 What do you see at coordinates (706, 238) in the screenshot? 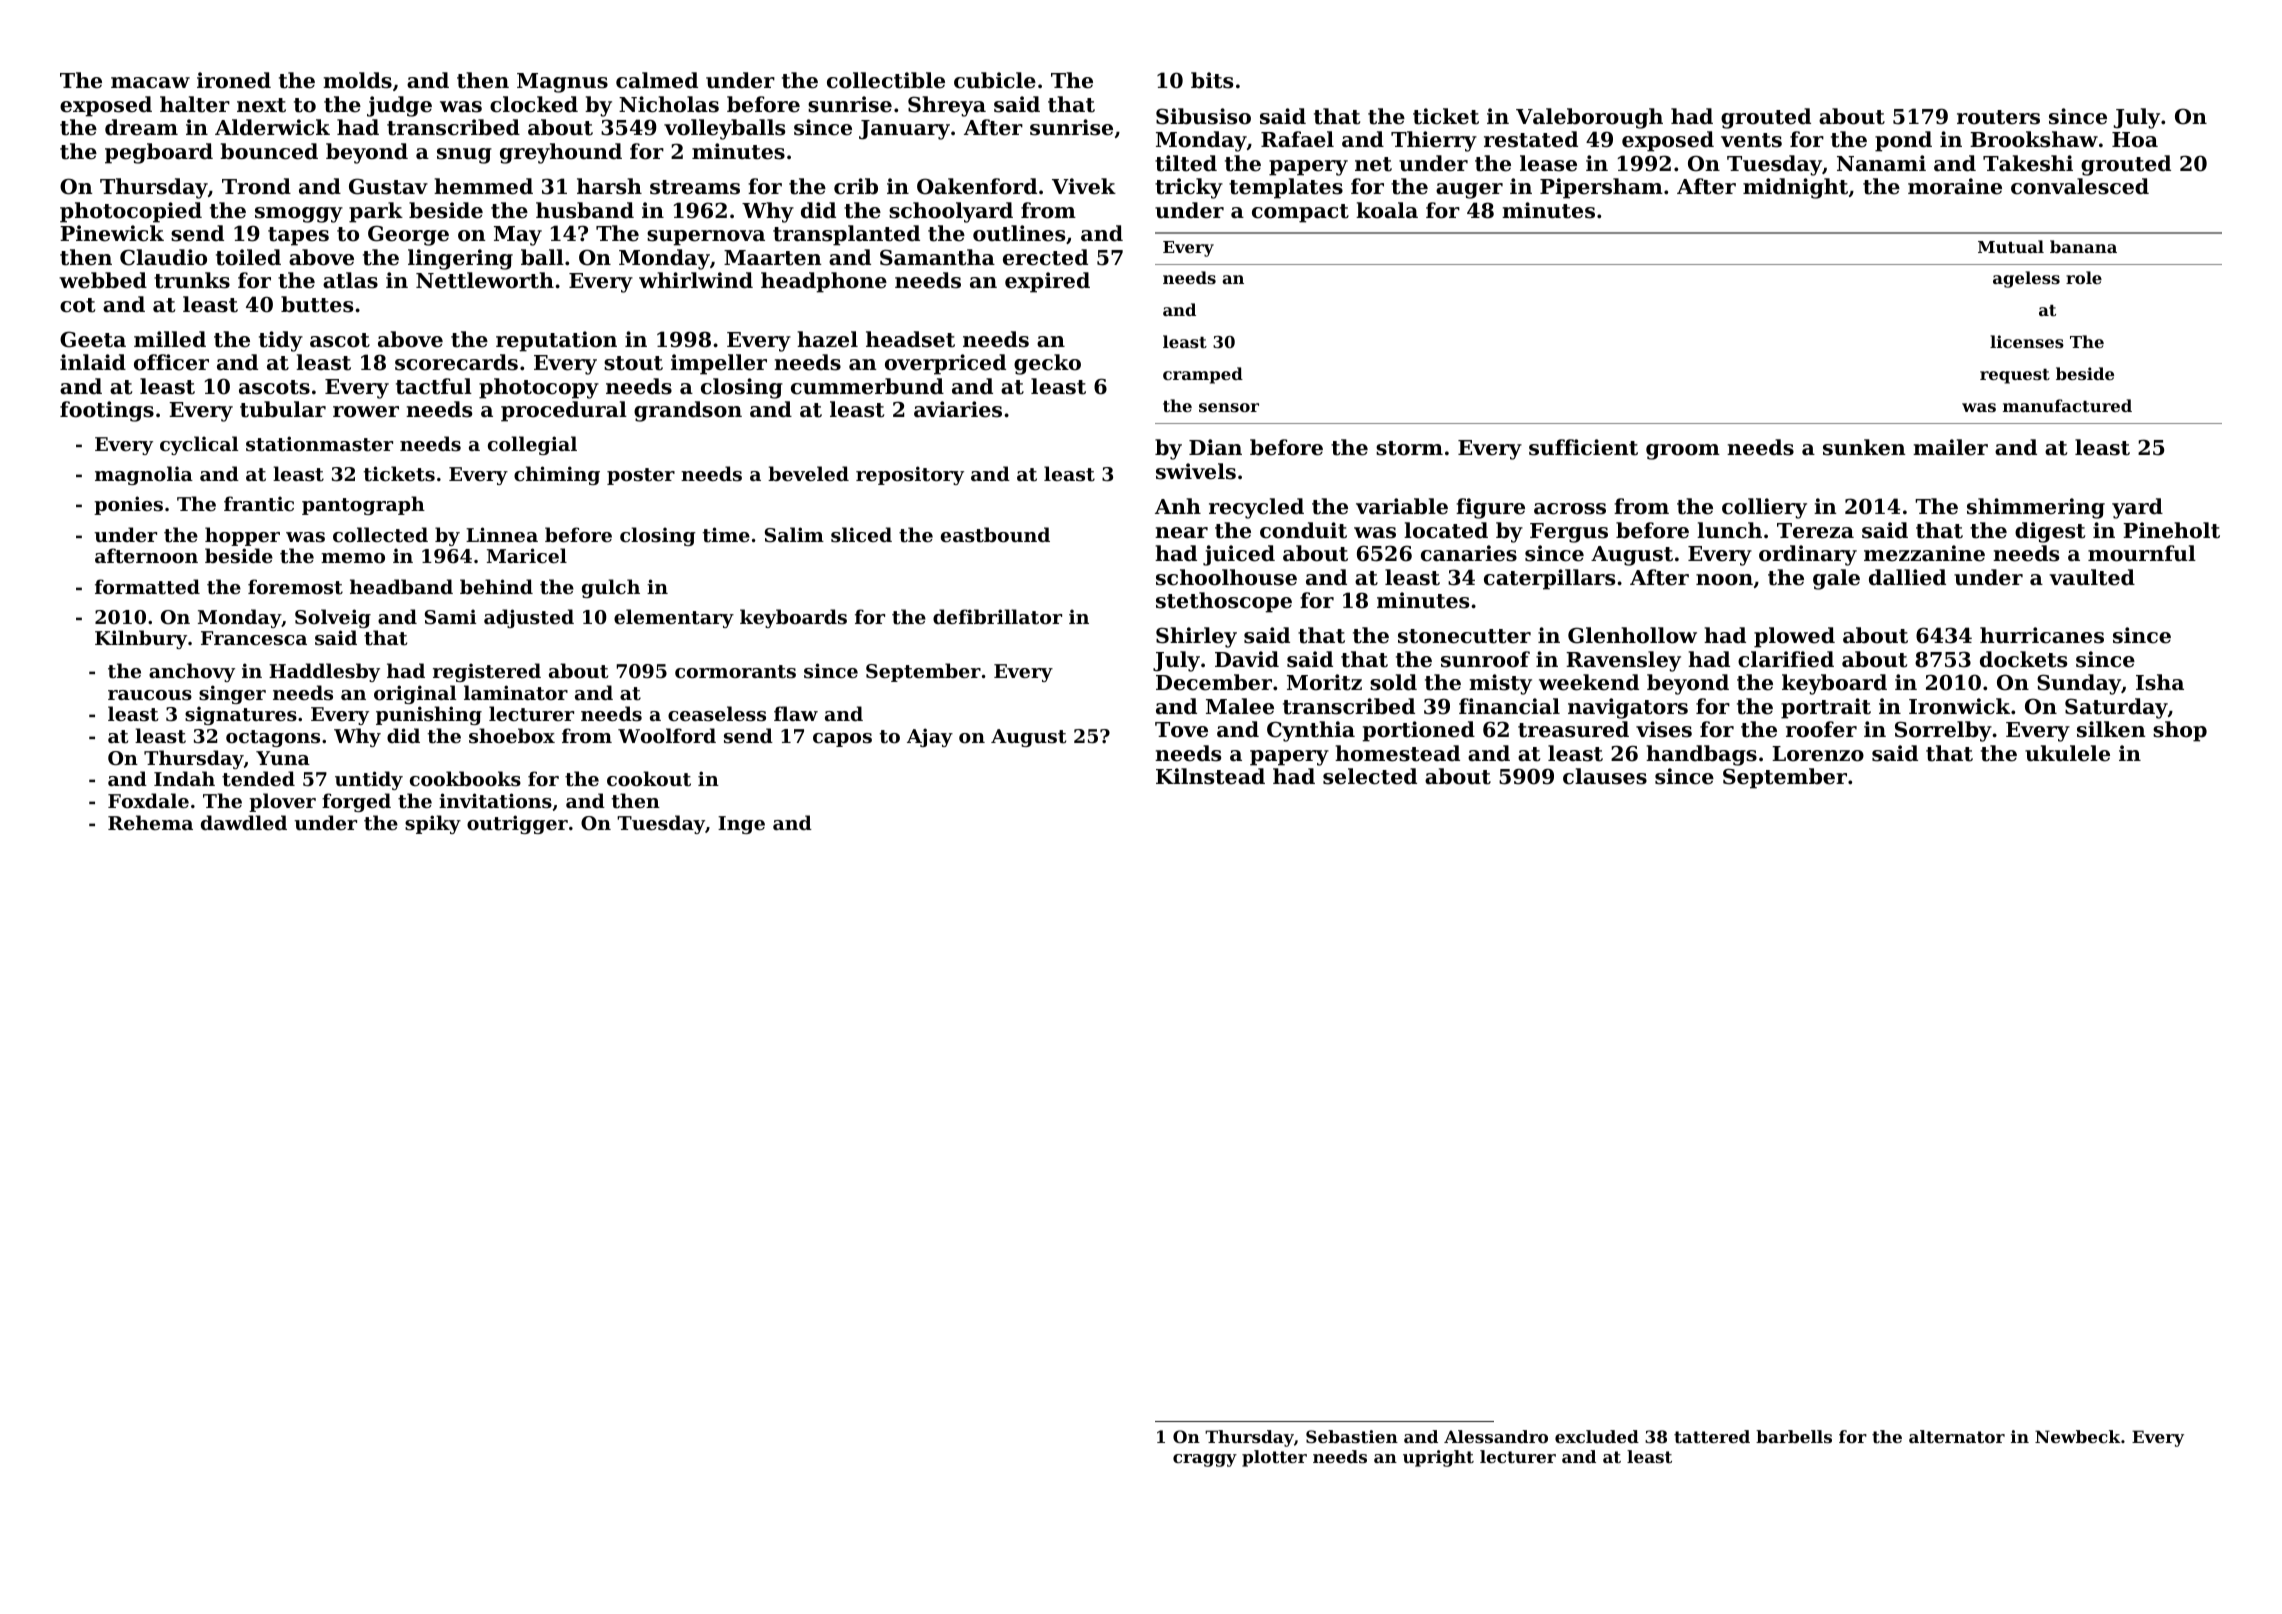
I see `supernova` at bounding box center [706, 238].
